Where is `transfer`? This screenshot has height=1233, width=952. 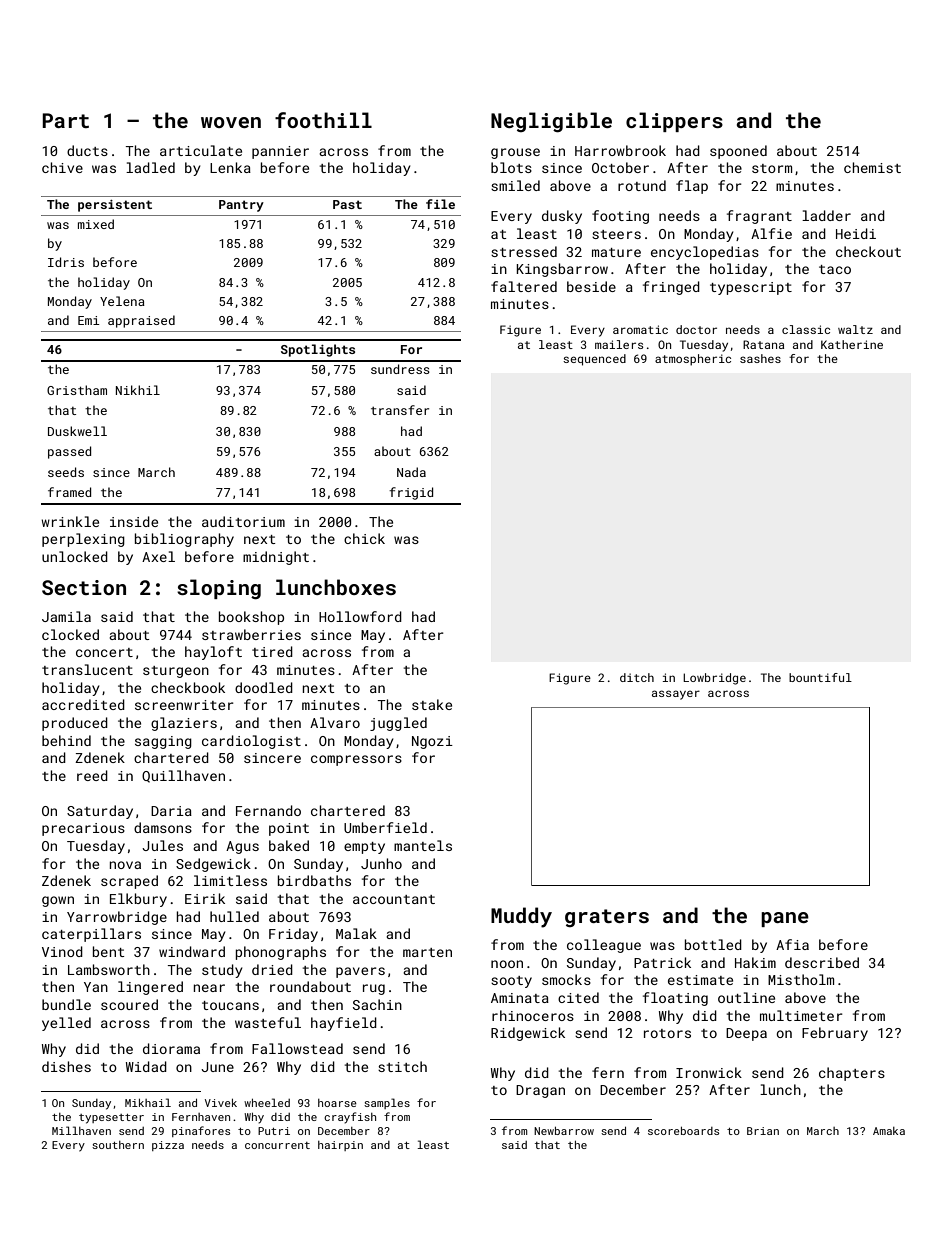
transfer is located at coordinates (400, 410).
